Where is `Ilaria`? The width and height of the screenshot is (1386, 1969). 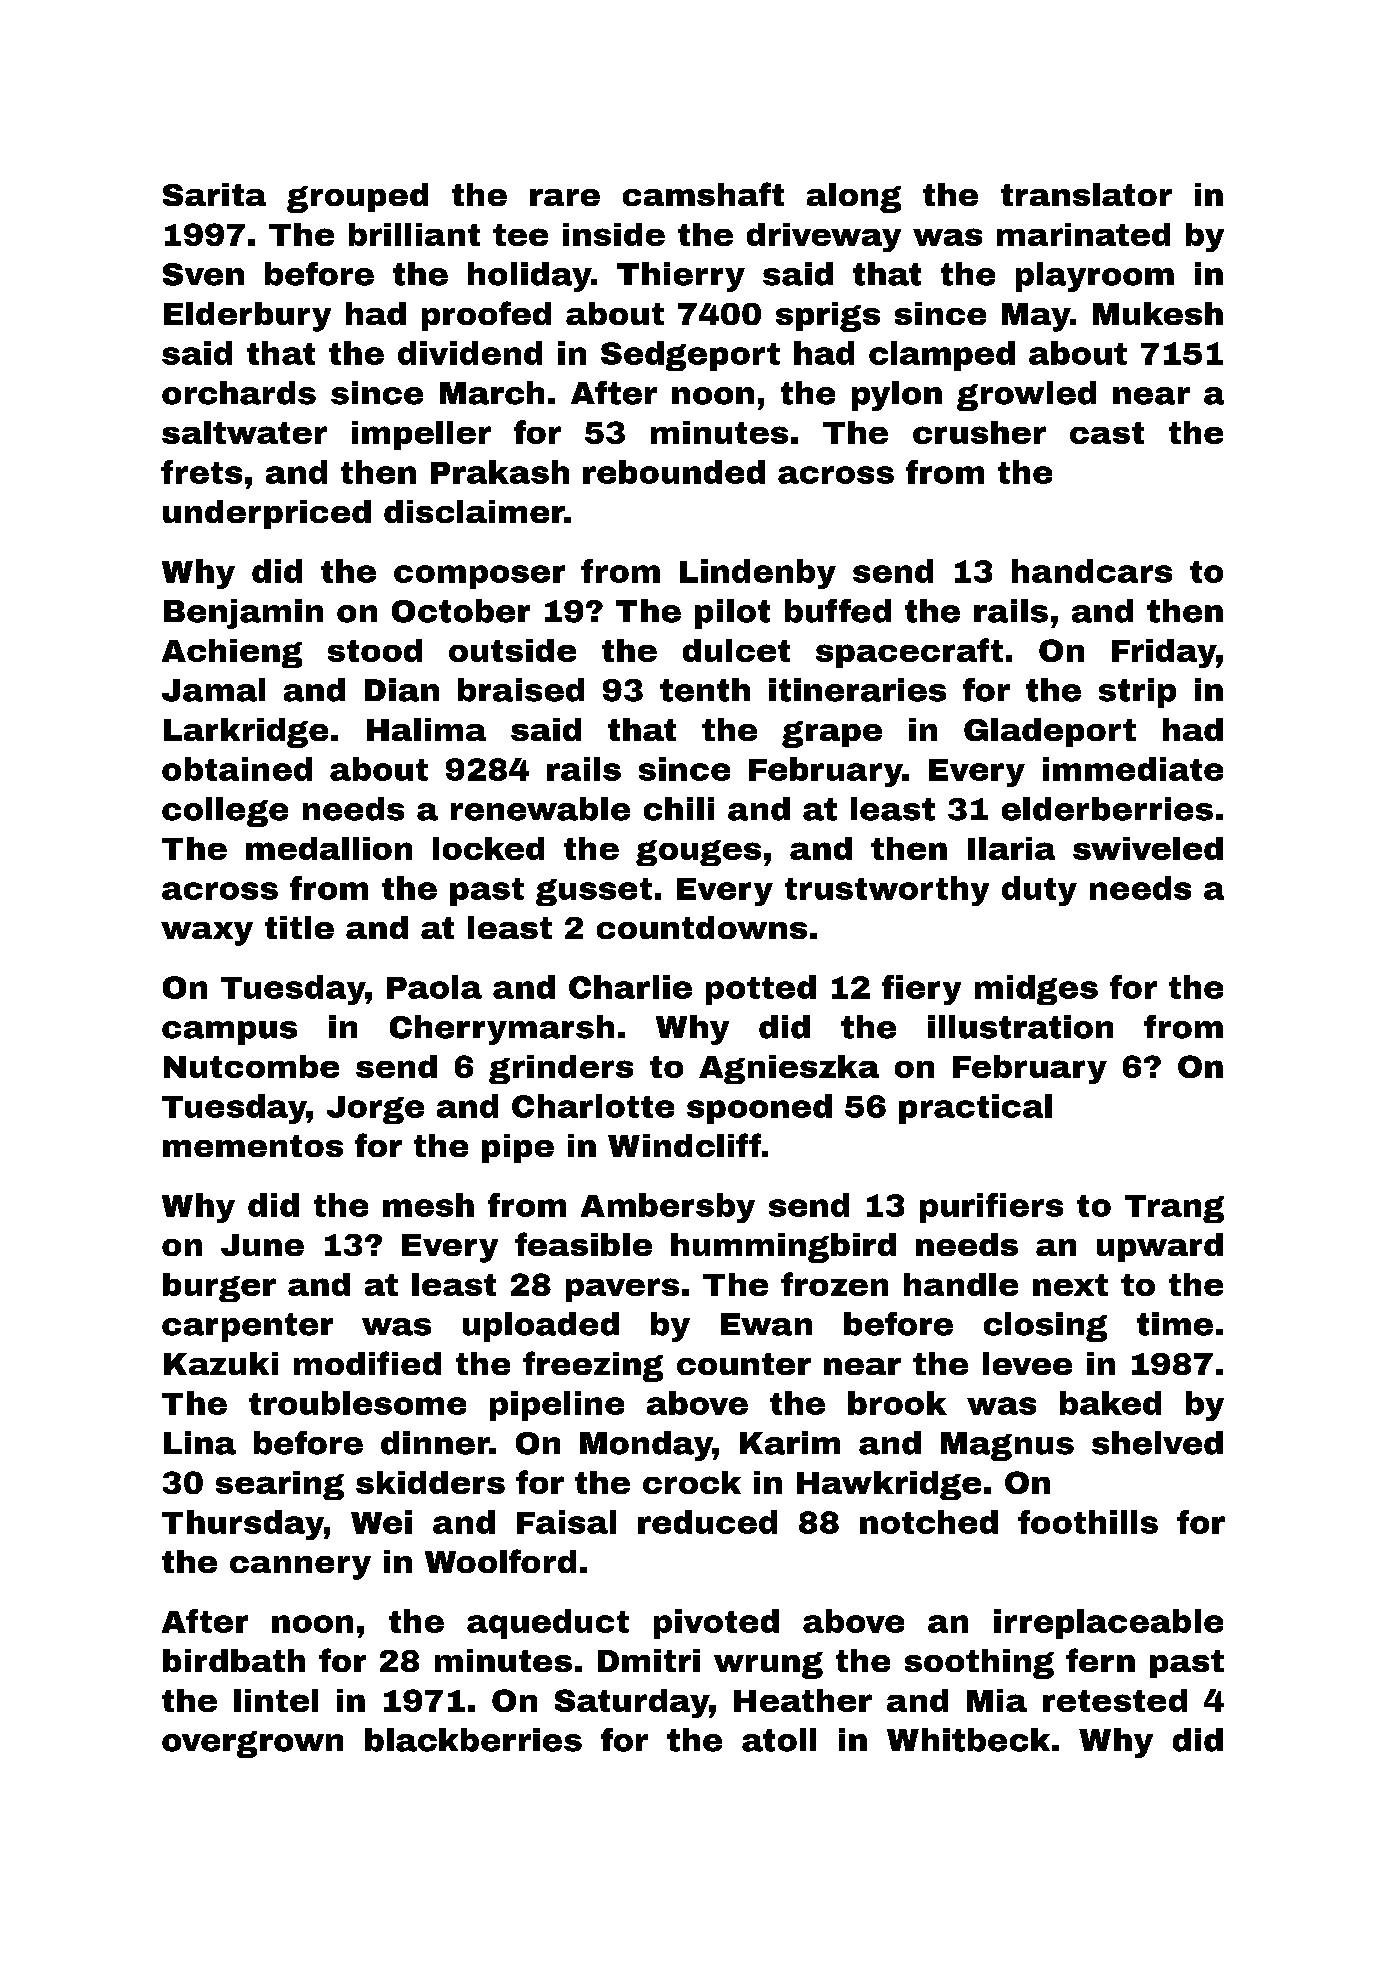 Ilaria is located at coordinates (1011, 848).
